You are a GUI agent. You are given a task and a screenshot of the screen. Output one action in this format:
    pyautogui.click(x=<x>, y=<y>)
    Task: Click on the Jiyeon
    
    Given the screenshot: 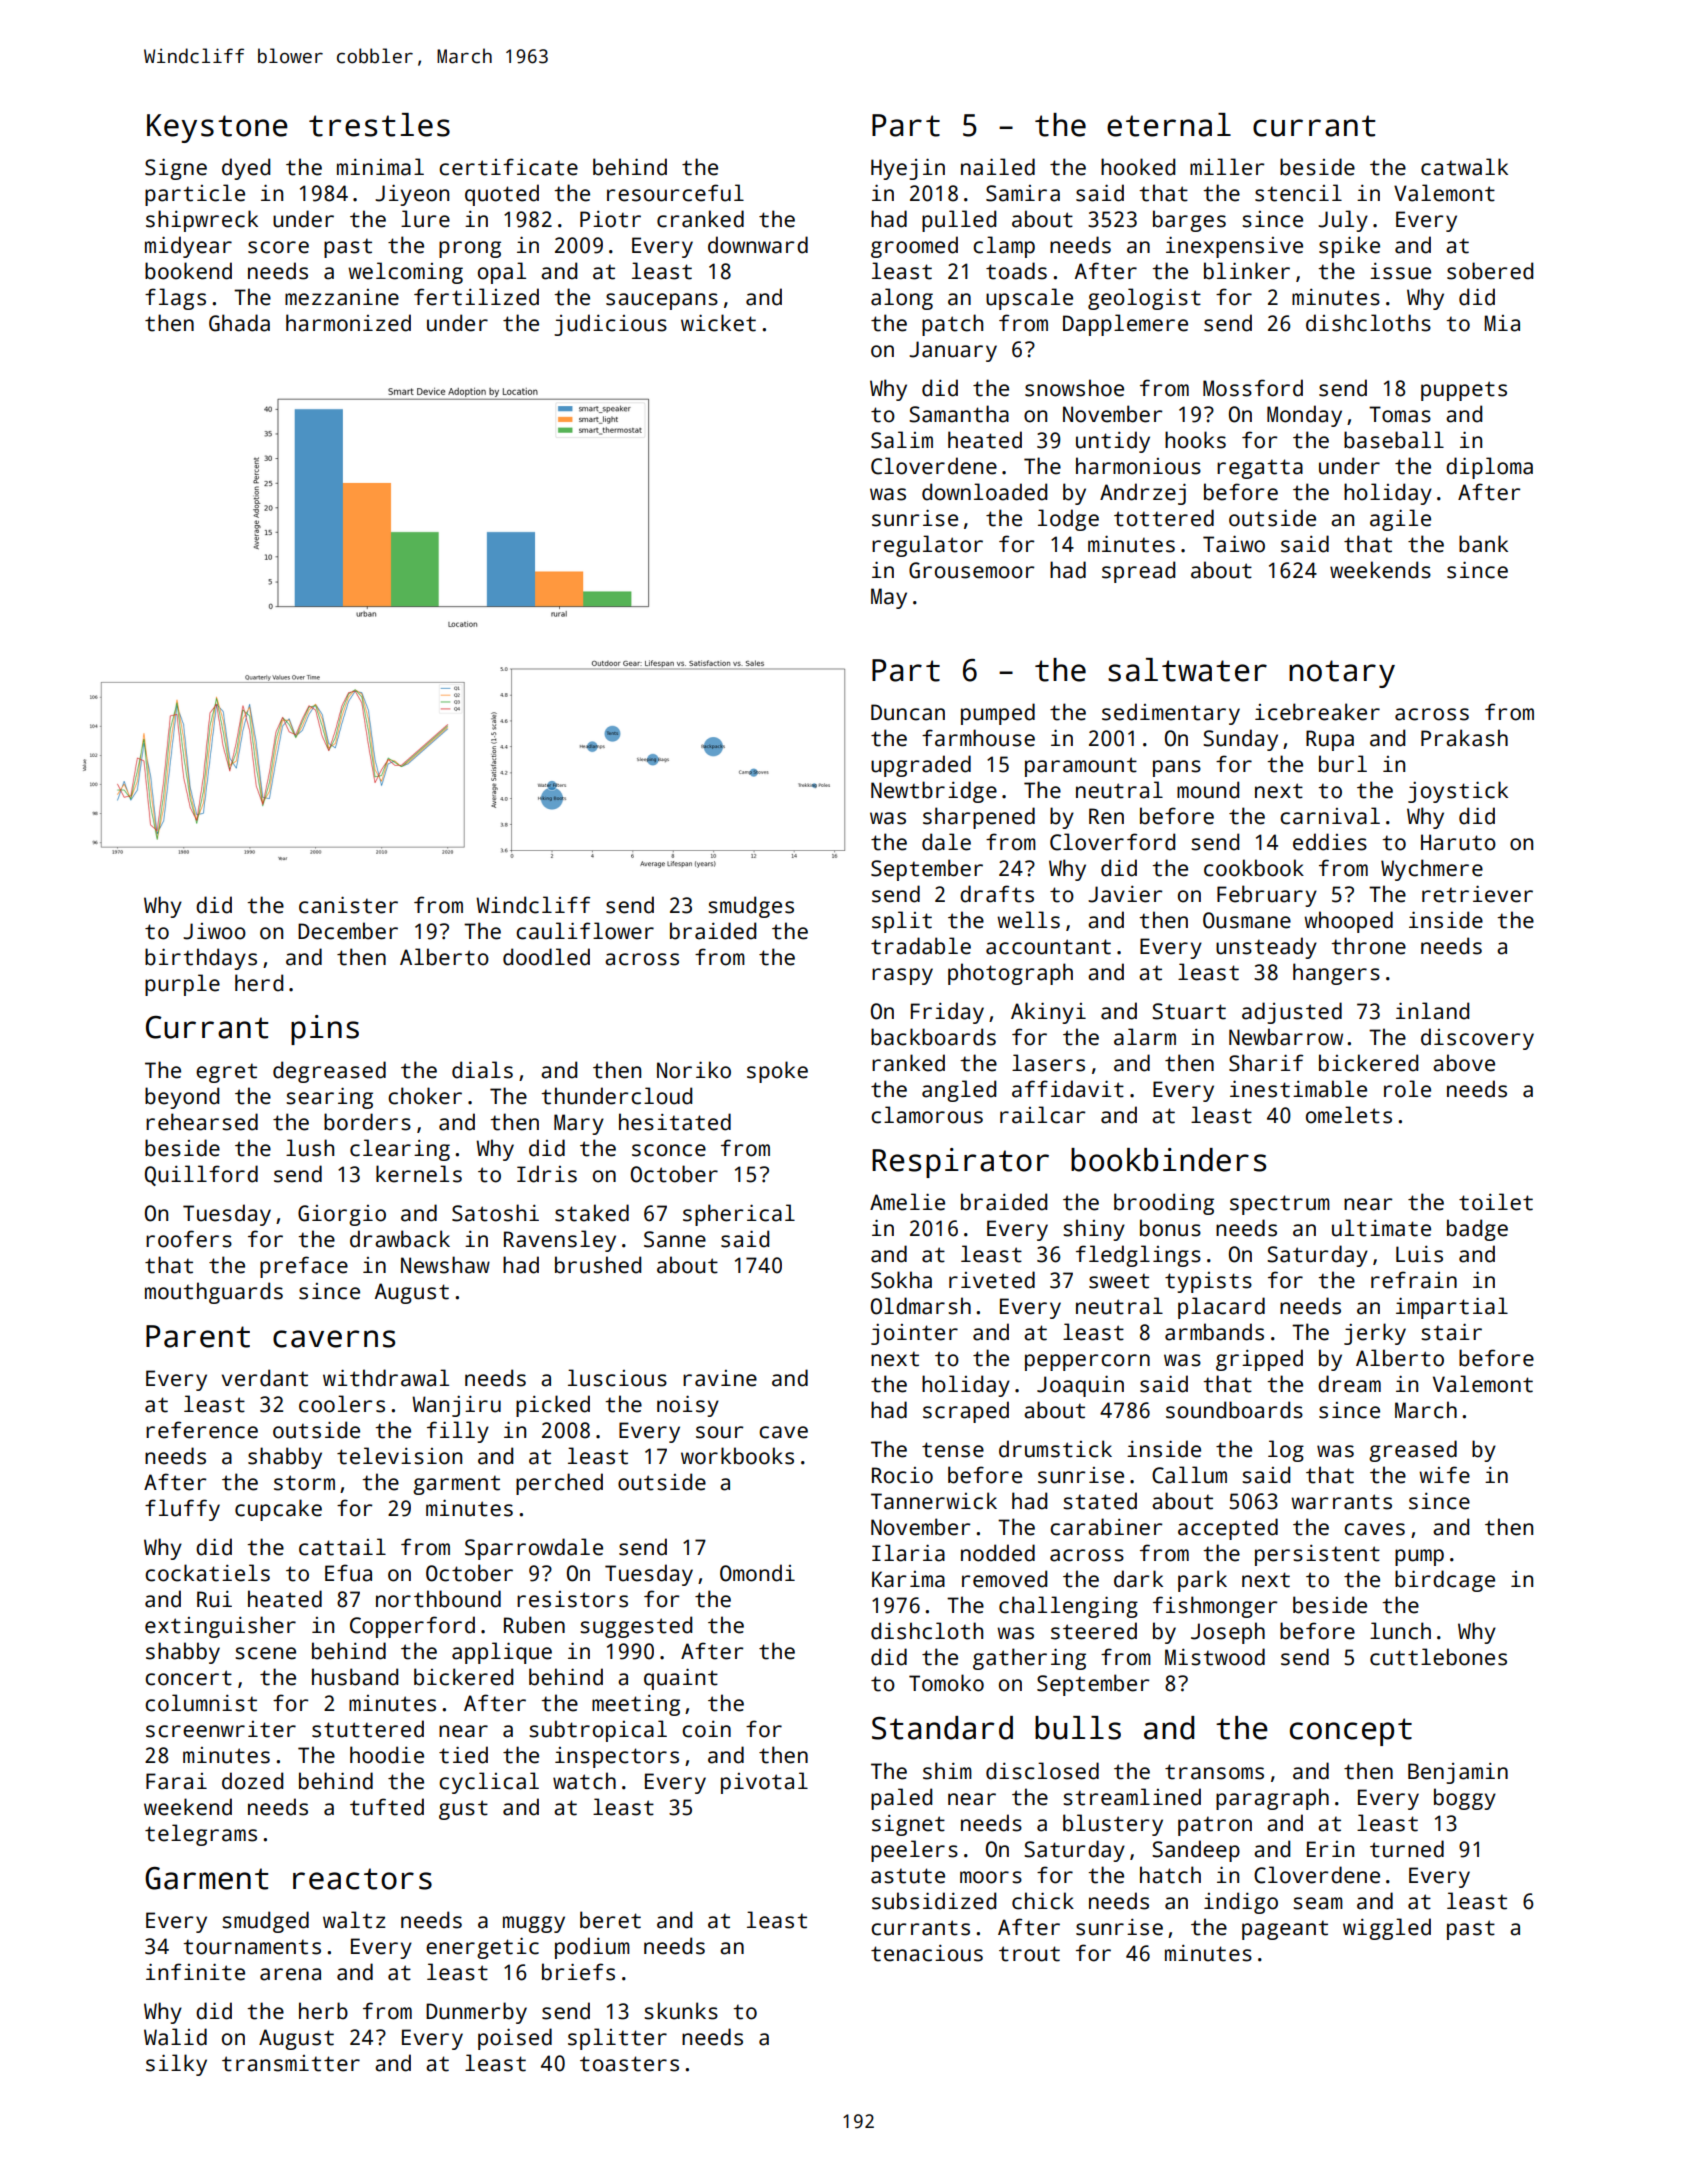 What is the action you would take?
    pyautogui.click(x=412, y=195)
